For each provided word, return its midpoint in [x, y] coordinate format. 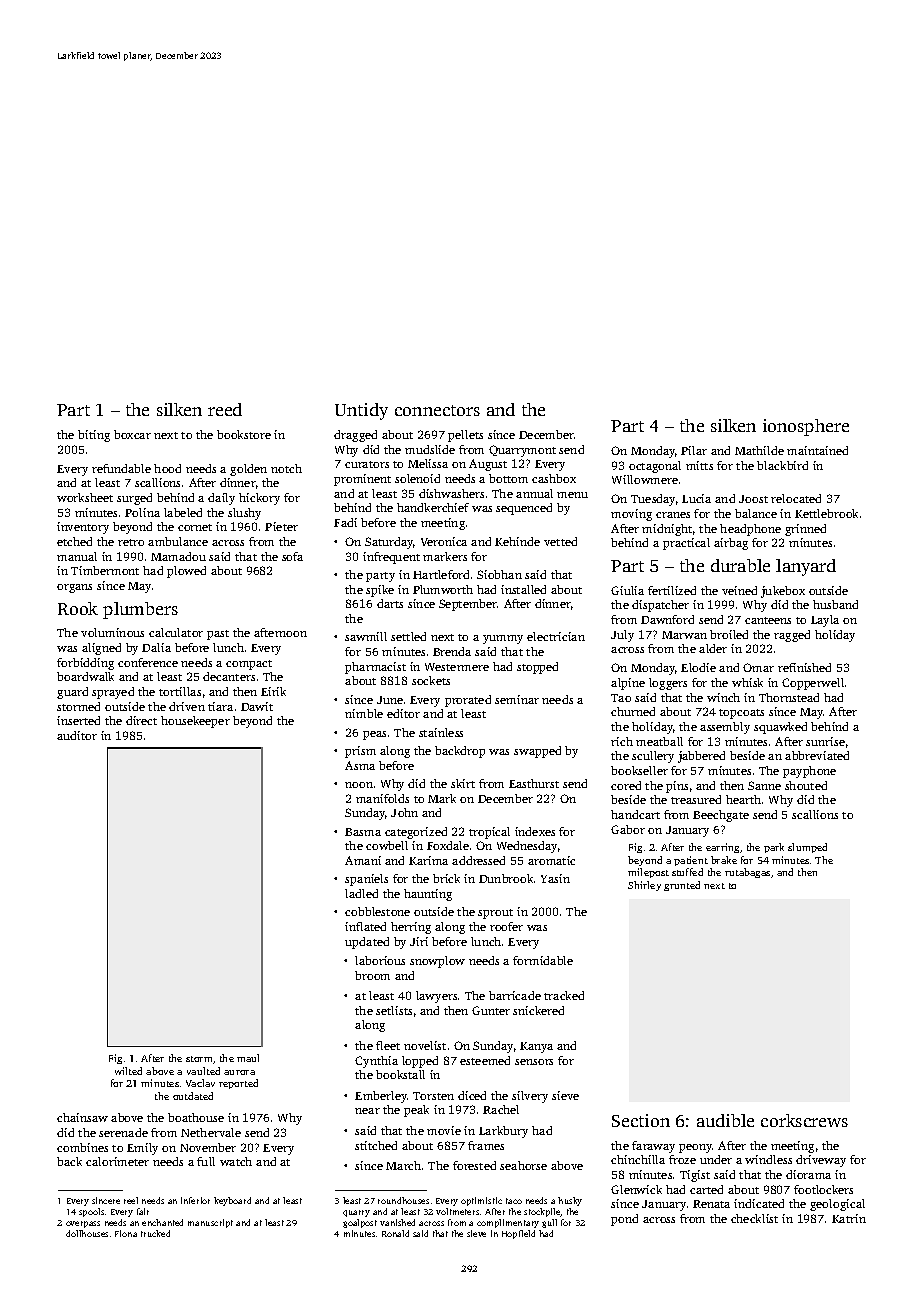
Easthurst [534, 783]
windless [768, 1159]
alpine [628, 684]
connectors [437, 410]
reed [225, 409]
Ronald [395, 1233]
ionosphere [806, 427]
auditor [77, 735]
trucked [155, 1233]
